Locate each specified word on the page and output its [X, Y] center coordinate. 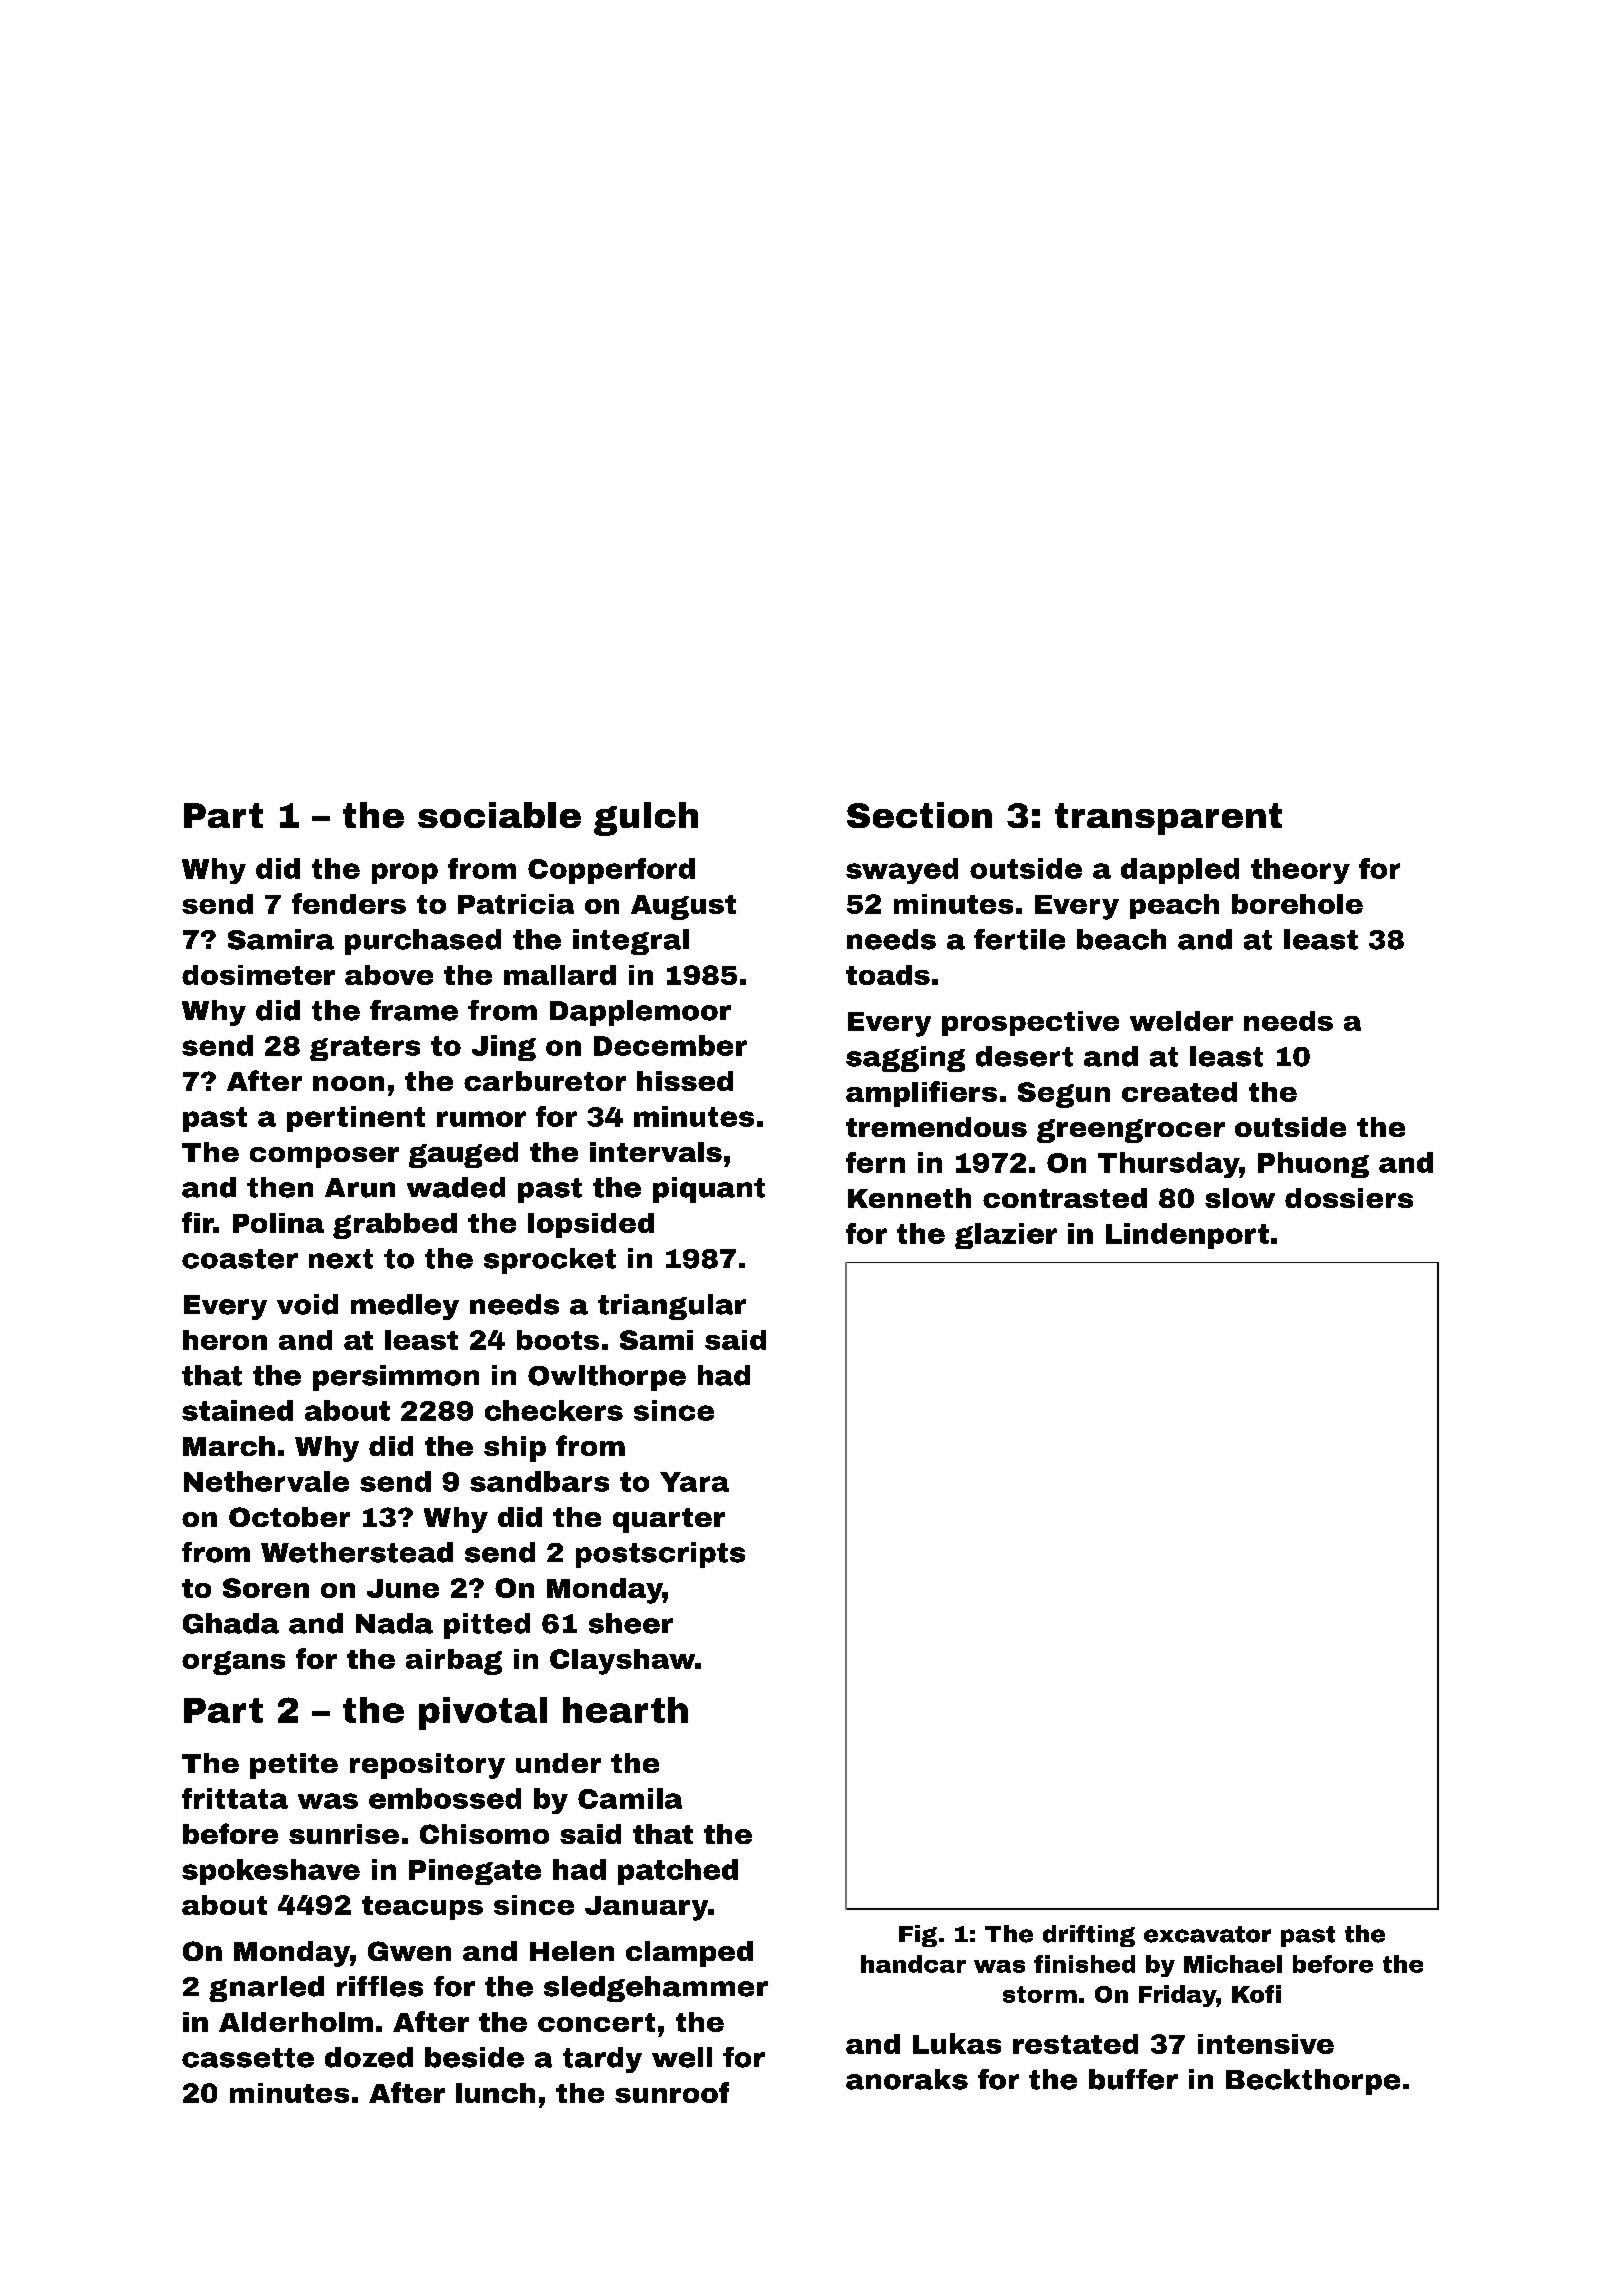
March [229, 1446]
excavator [1207, 1934]
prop [405, 873]
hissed [685, 1081]
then [280, 1187]
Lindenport [1187, 1236]
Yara [694, 1482]
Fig [918, 1936]
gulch [646, 819]
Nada [394, 1623]
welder [1181, 1021]
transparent [1168, 819]
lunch [495, 2093]
